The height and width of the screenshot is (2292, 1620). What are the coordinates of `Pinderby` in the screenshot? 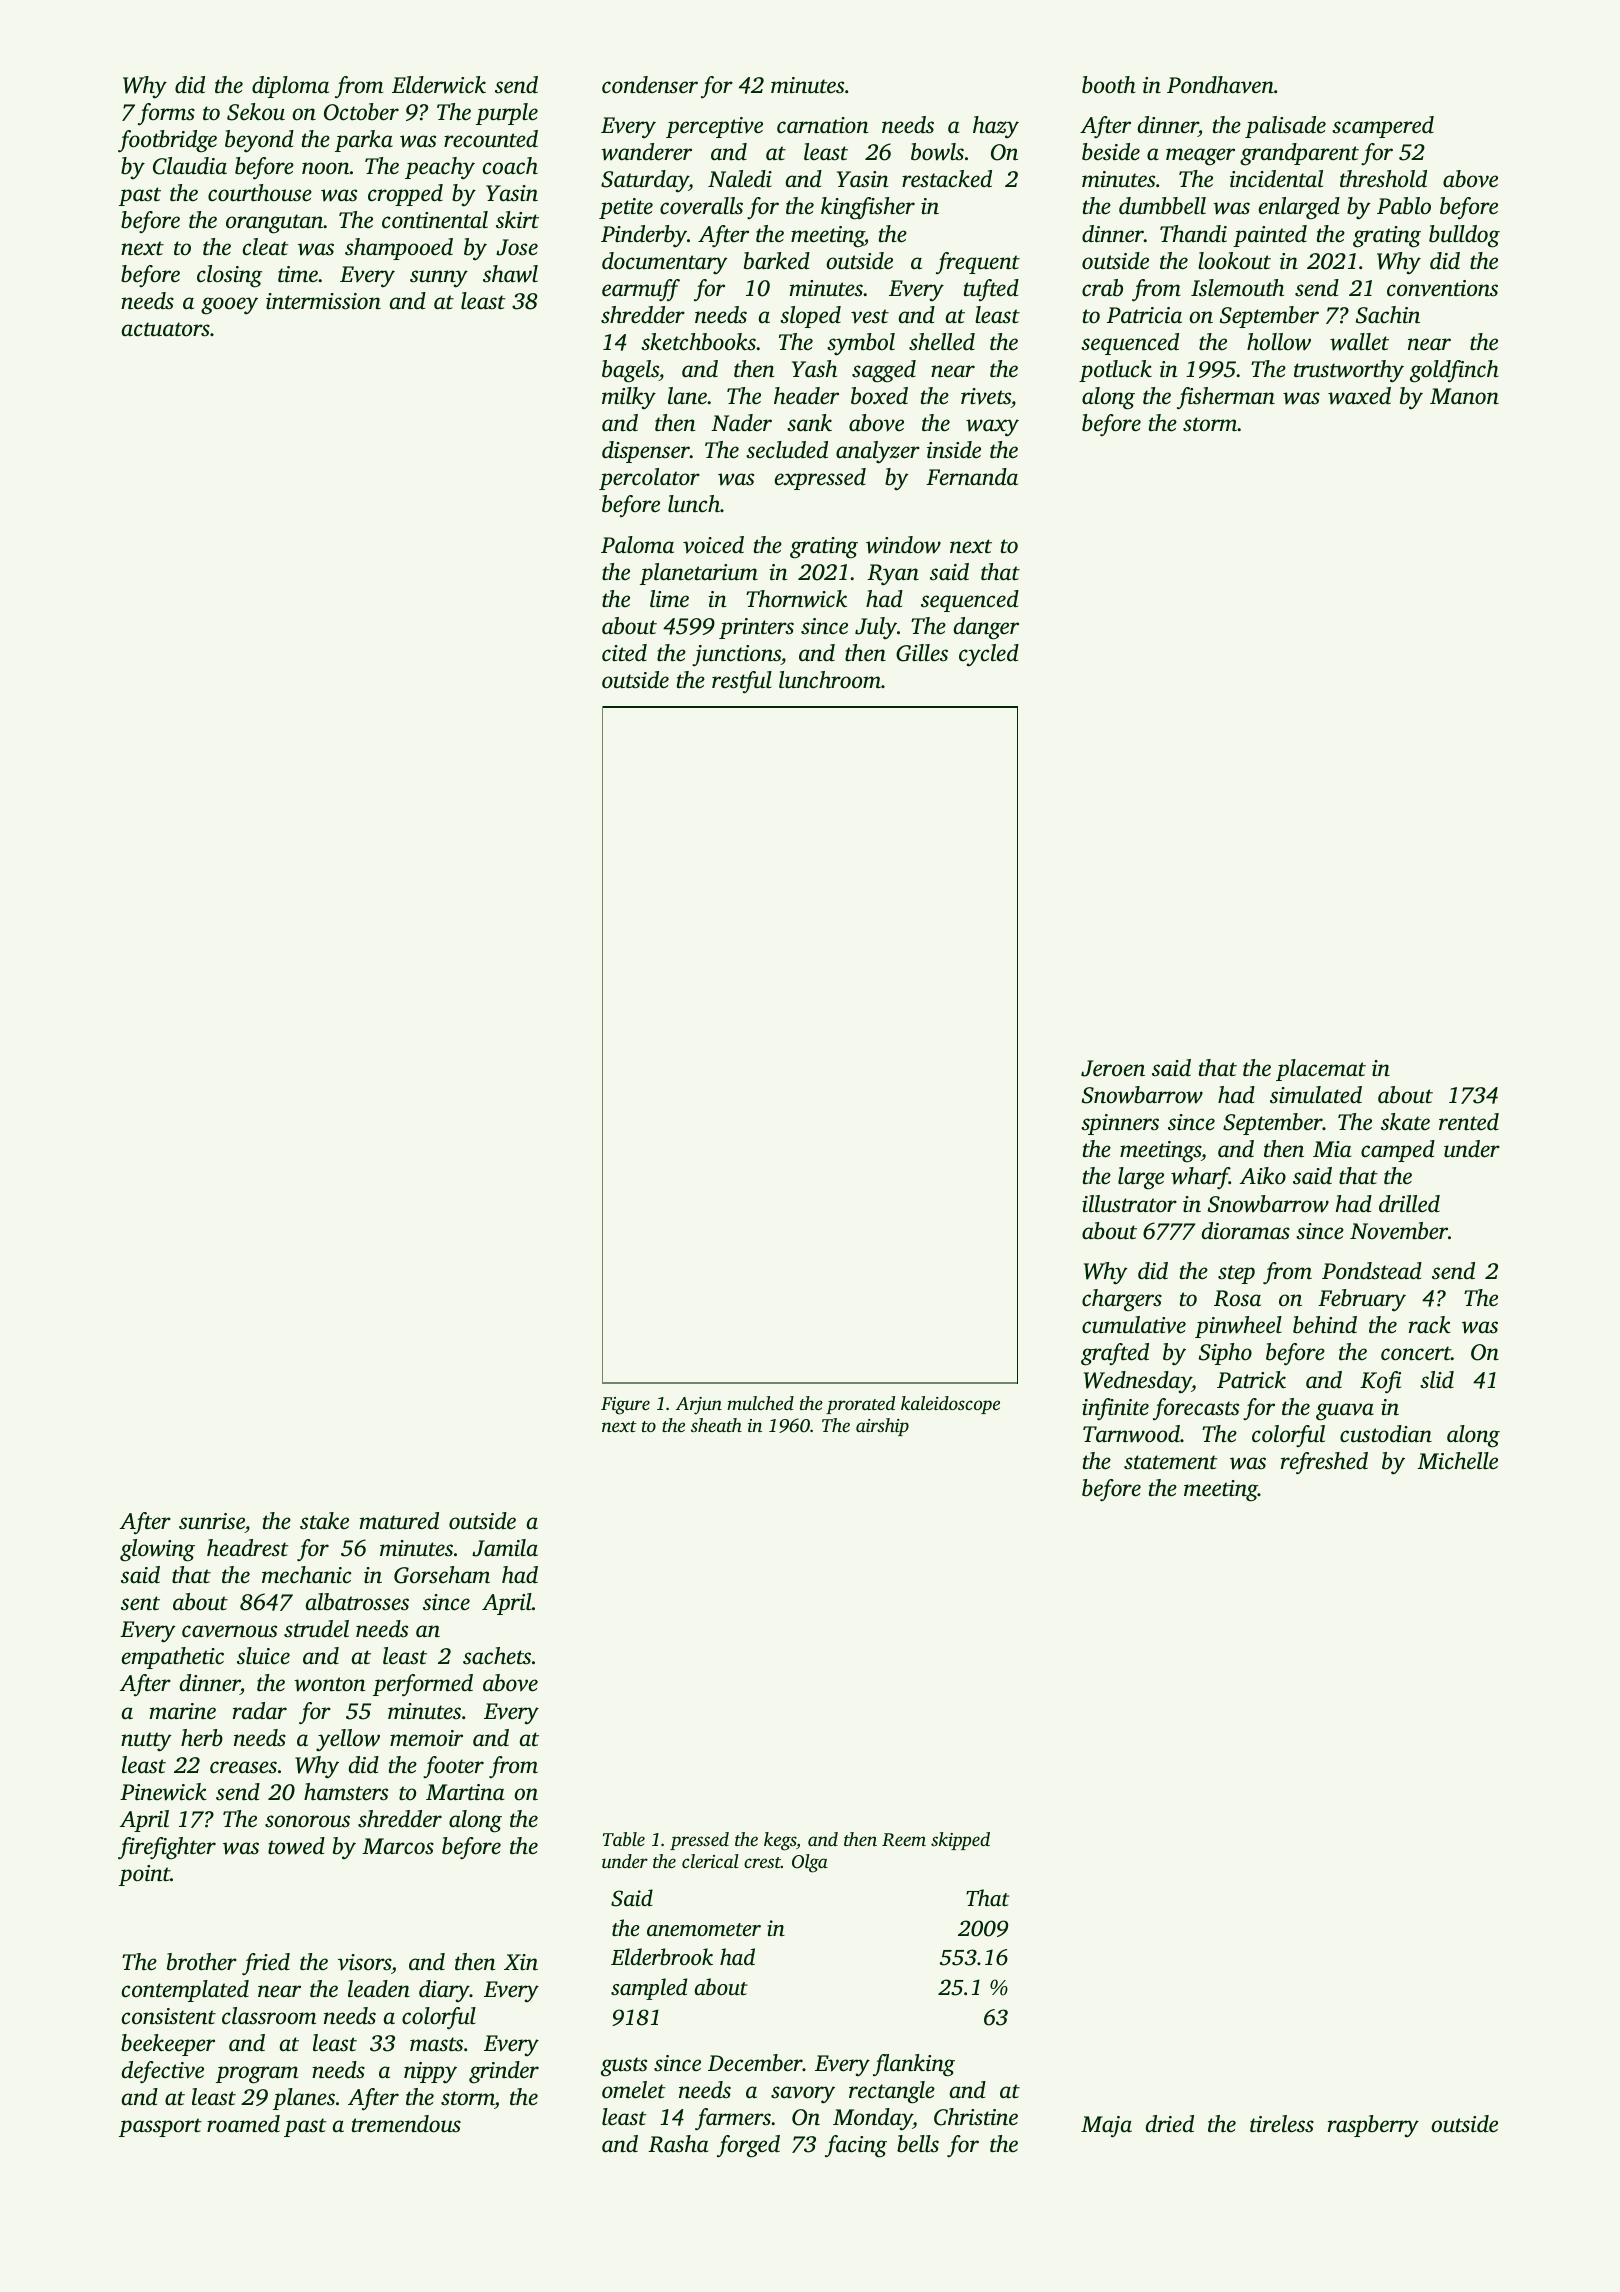 It's located at (644, 236).
